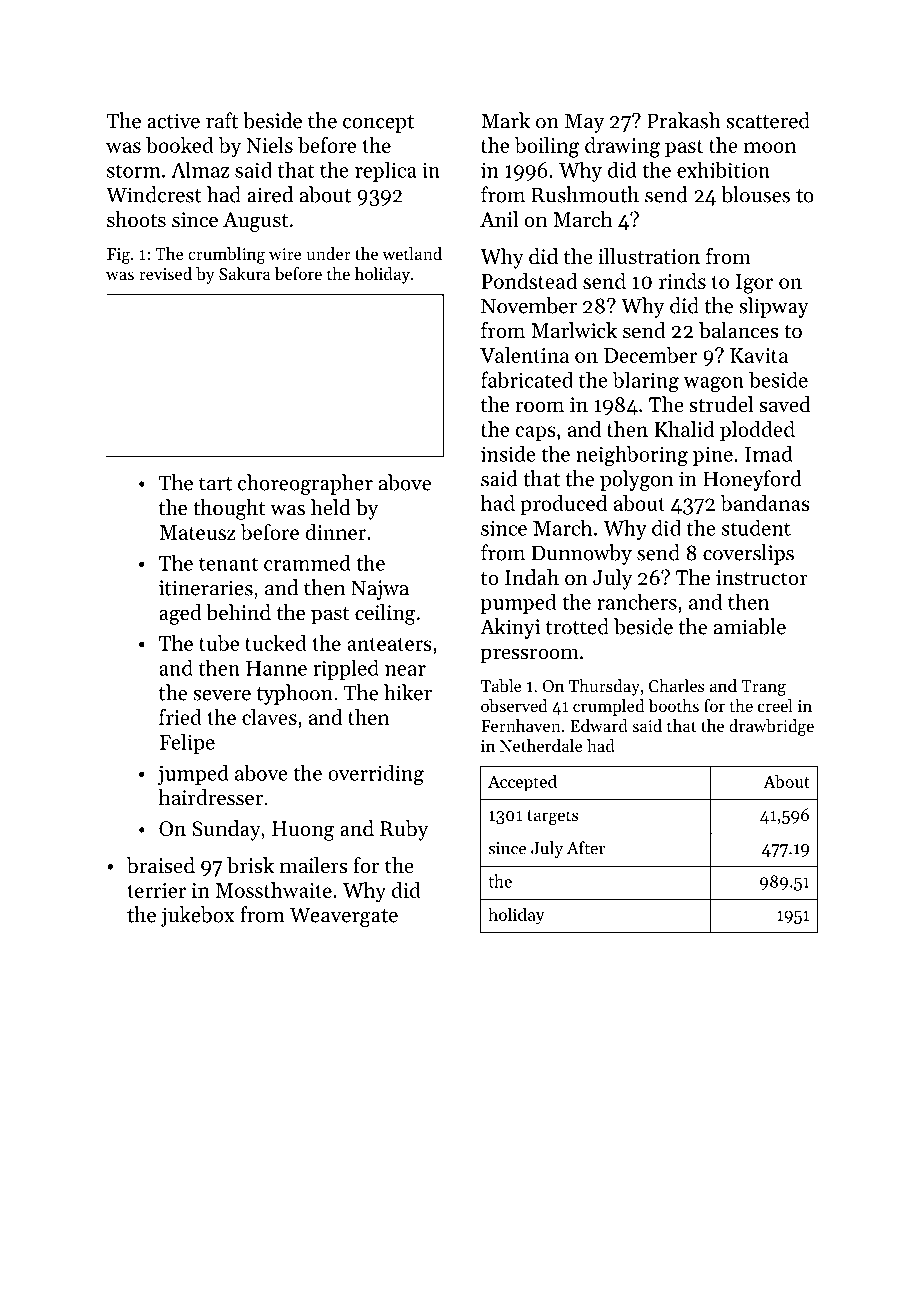 This screenshot has width=924, height=1311. Describe the element at coordinates (206, 588) in the screenshot. I see `itineraries` at that location.
